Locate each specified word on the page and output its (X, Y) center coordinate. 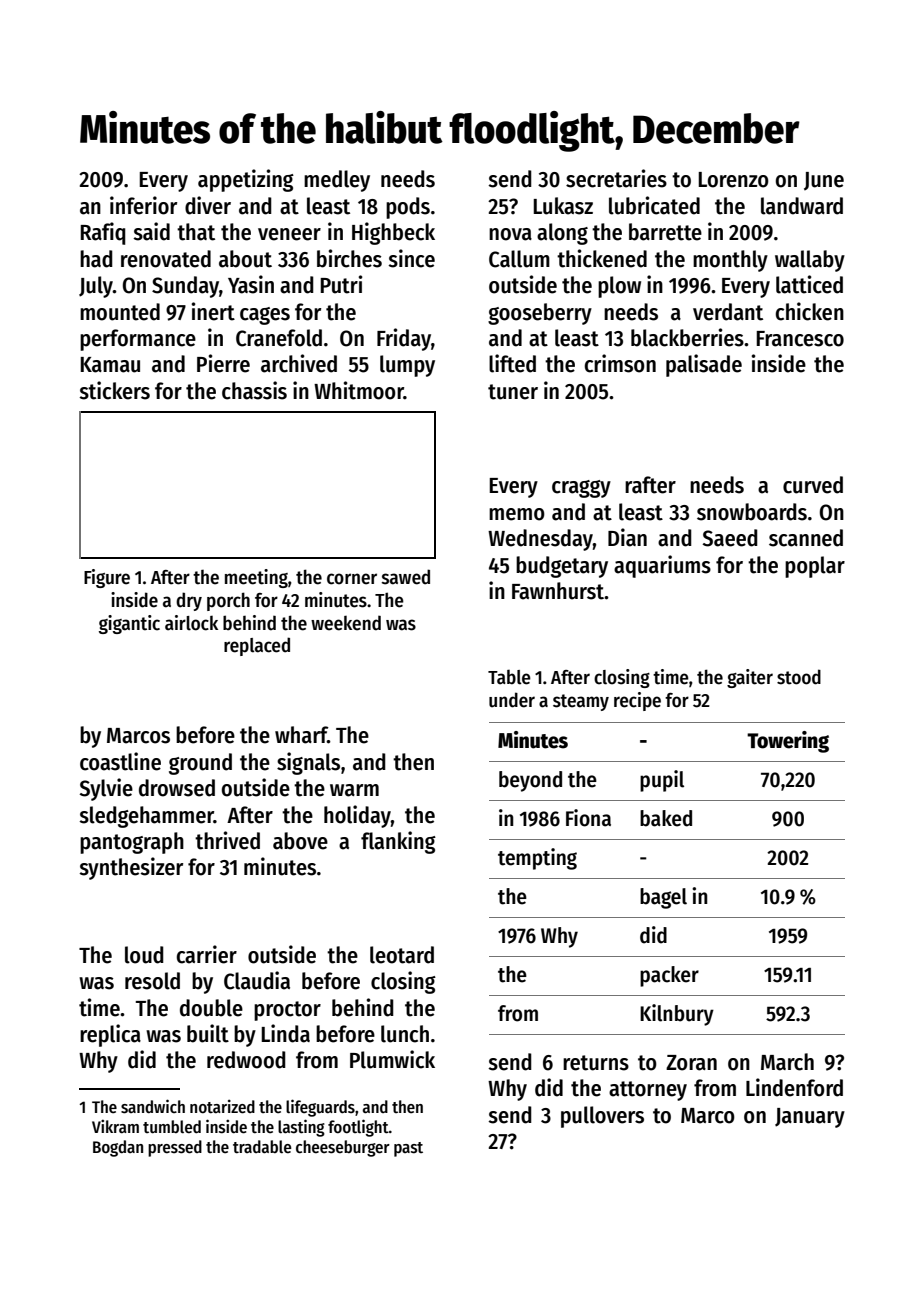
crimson (620, 363)
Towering (788, 742)
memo (517, 514)
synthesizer (131, 868)
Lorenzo (733, 180)
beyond (530, 781)
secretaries (616, 178)
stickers (114, 390)
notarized (222, 1106)
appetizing (246, 180)
